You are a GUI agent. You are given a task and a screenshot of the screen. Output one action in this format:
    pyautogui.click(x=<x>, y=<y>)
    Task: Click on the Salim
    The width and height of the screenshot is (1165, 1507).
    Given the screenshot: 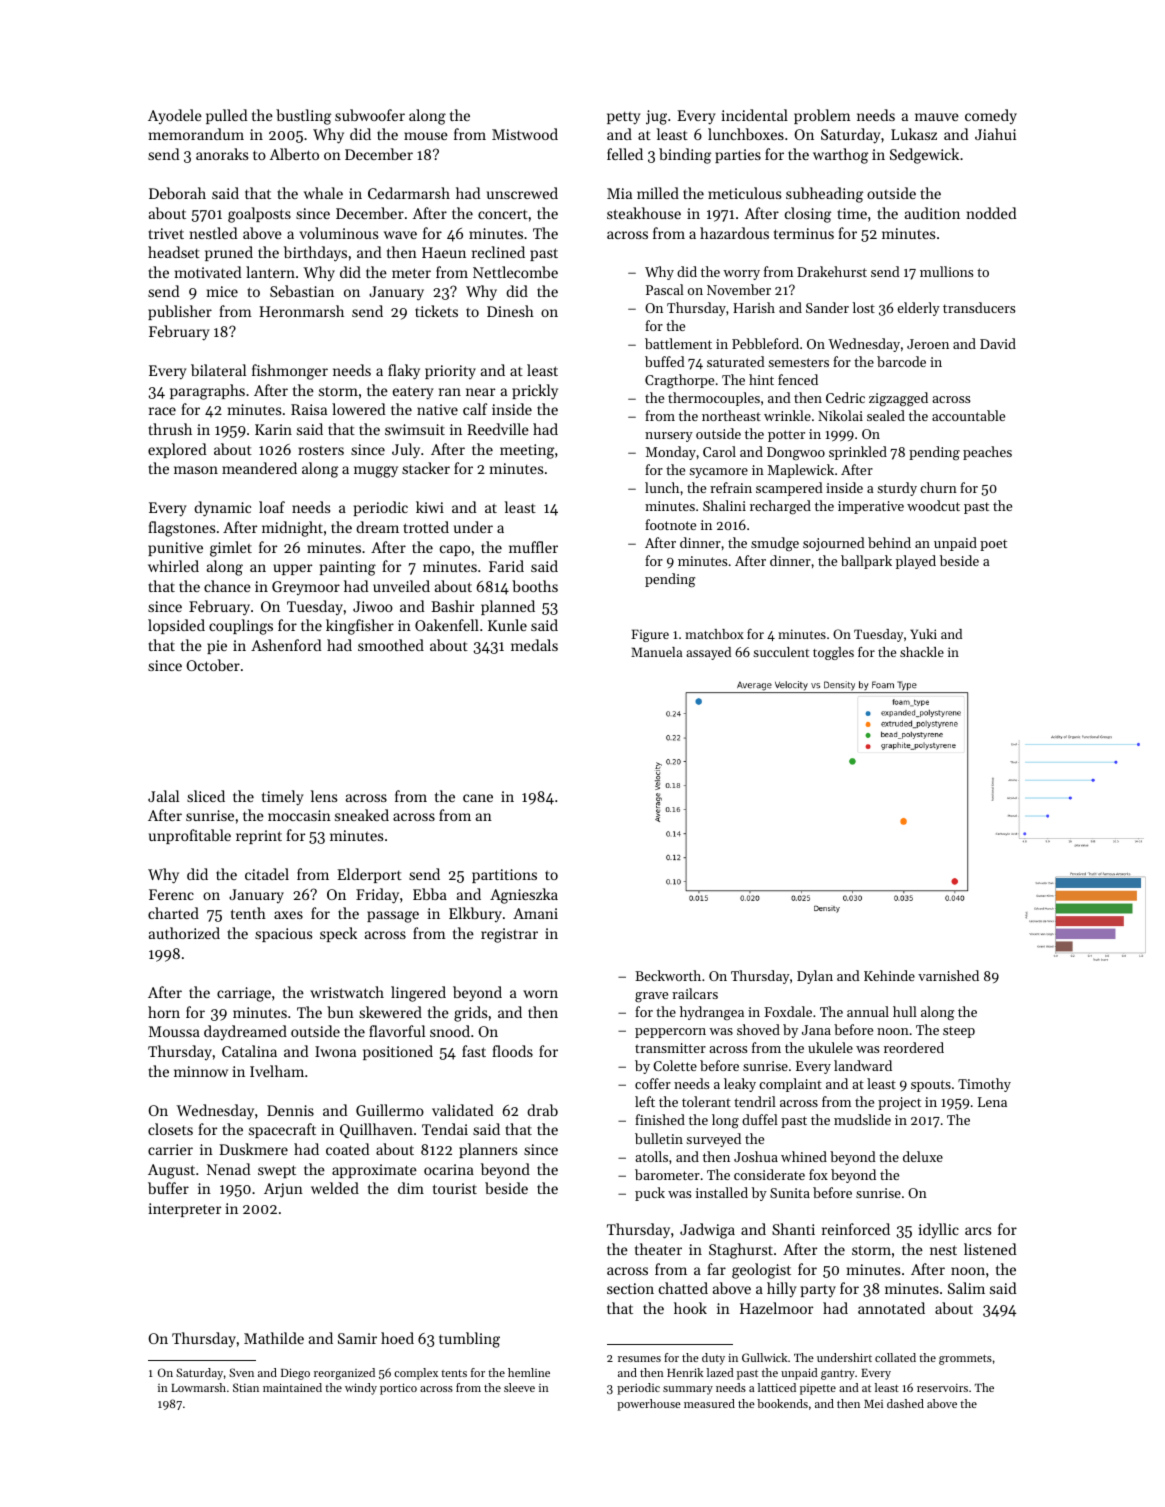 What is the action you would take?
    pyautogui.click(x=966, y=1288)
